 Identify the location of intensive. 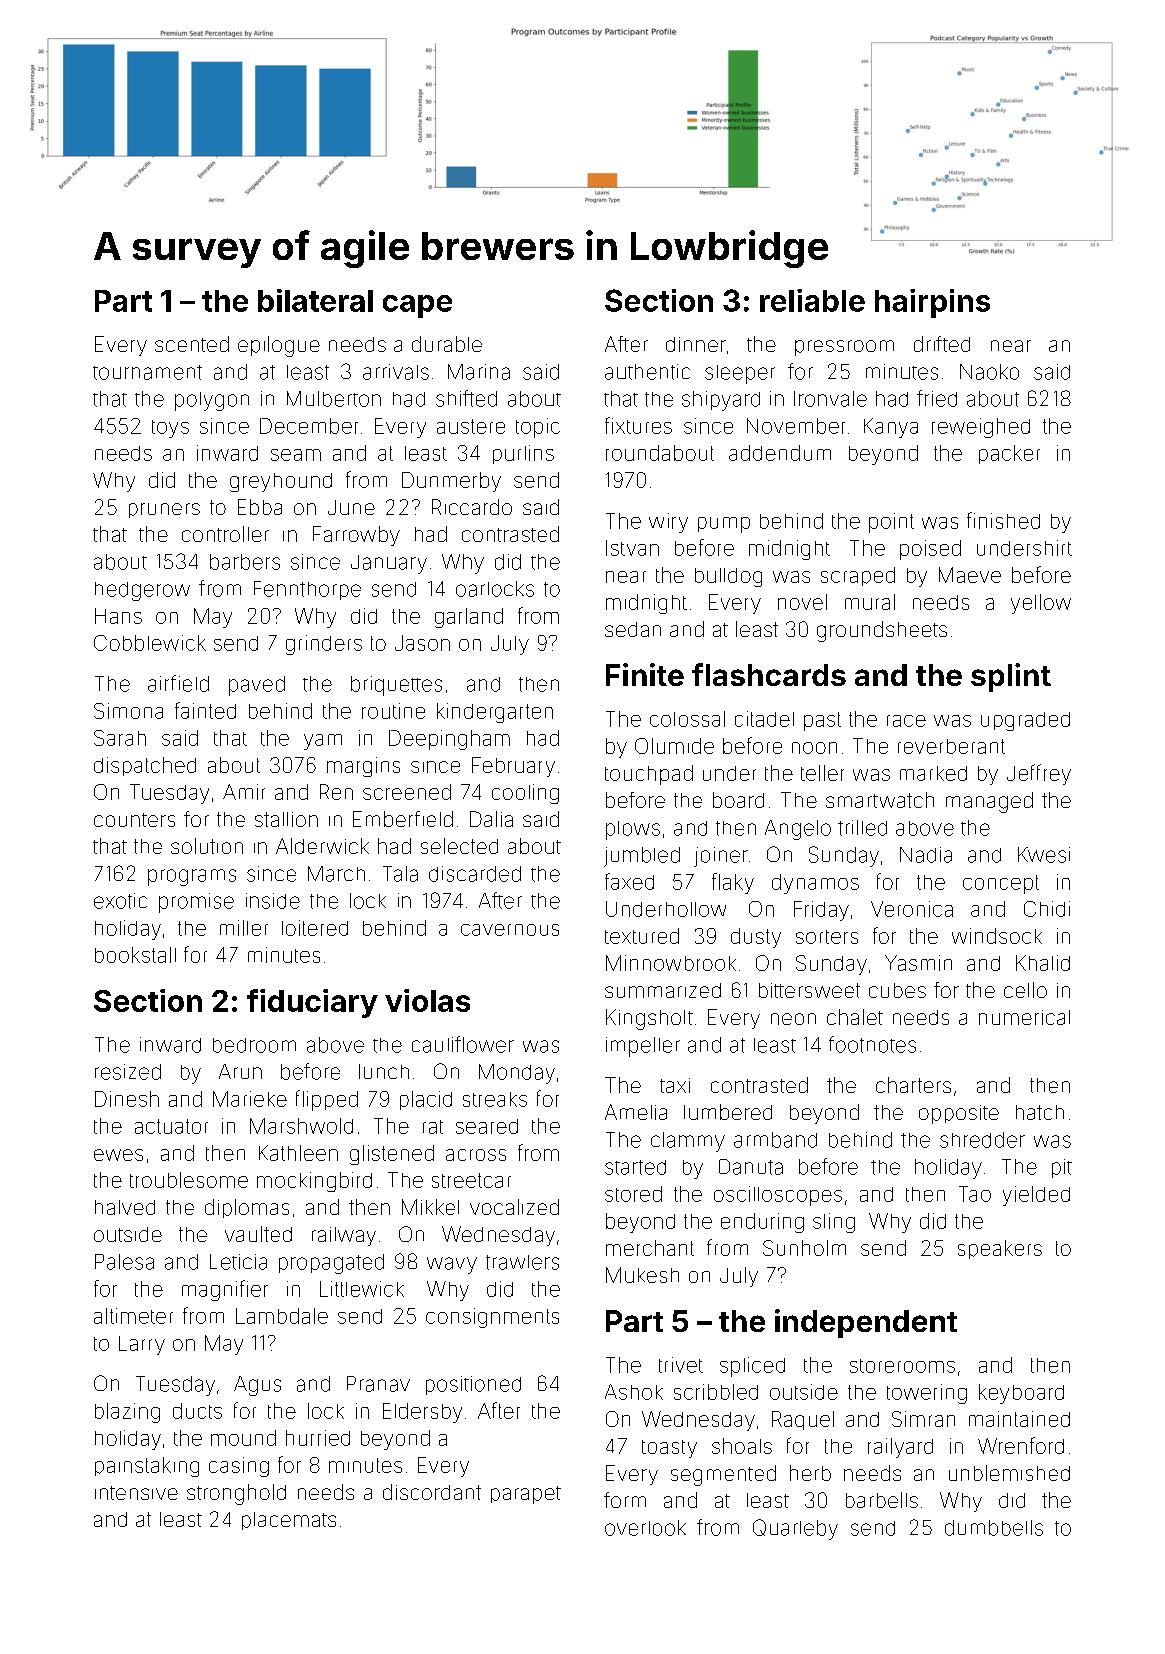
(136, 1493).
